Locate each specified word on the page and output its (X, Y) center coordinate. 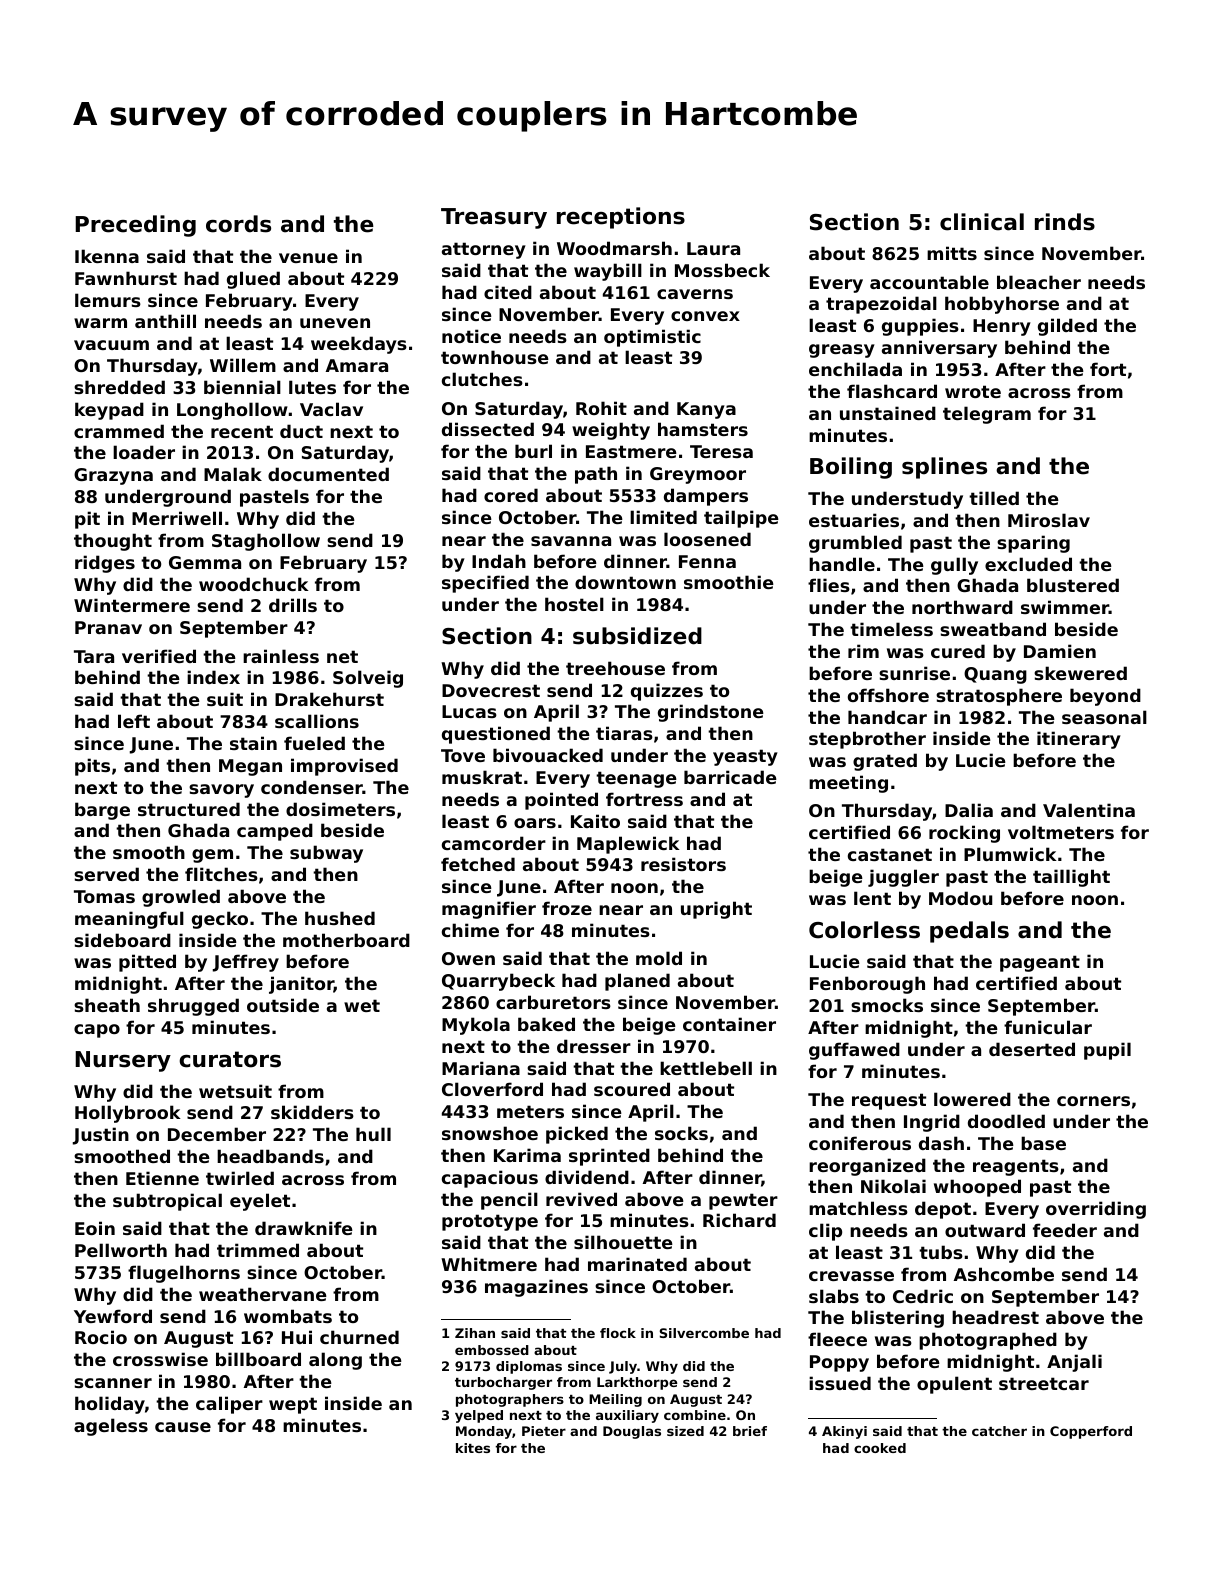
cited (508, 292)
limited (663, 517)
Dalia (969, 810)
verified (159, 656)
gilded (1067, 327)
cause (183, 1427)
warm (100, 323)
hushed (340, 918)
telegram (987, 415)
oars (535, 823)
